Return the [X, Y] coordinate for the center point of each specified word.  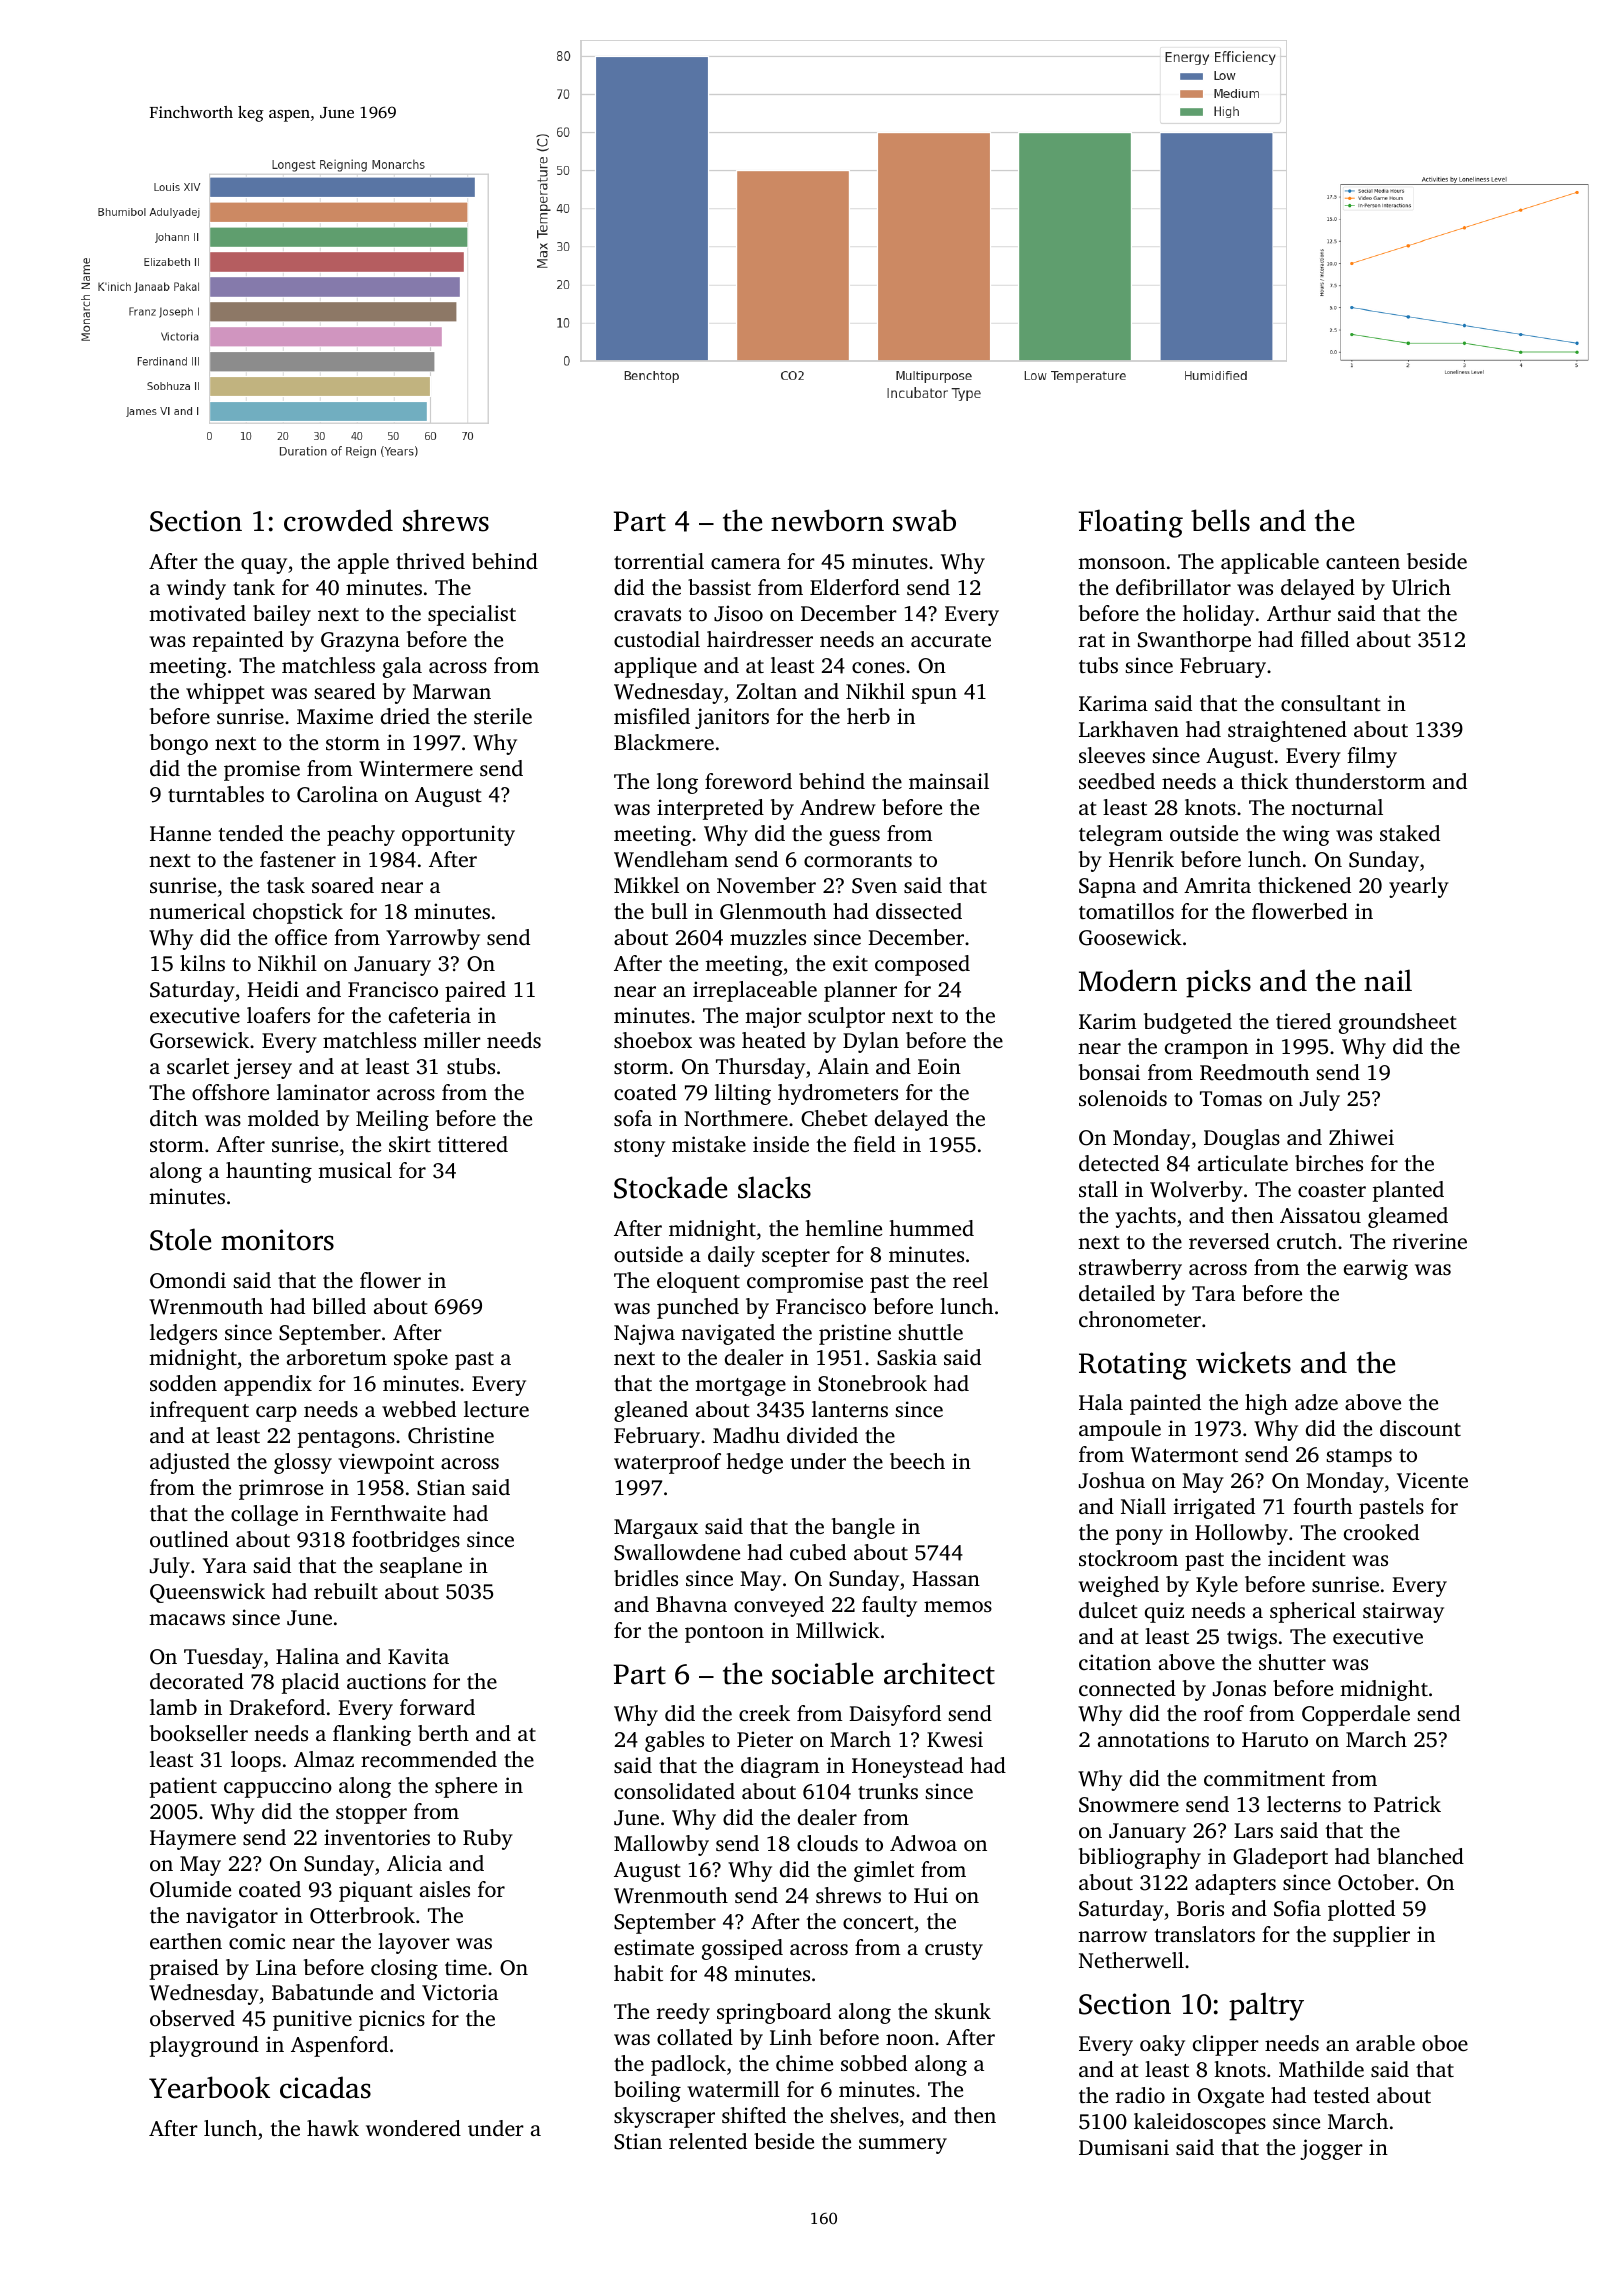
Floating [1131, 523]
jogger [1331, 2149]
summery [903, 2146]
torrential [659, 561]
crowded [338, 520]
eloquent [698, 1282]
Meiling [392, 1120]
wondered [413, 2128]
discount [1420, 1428]
